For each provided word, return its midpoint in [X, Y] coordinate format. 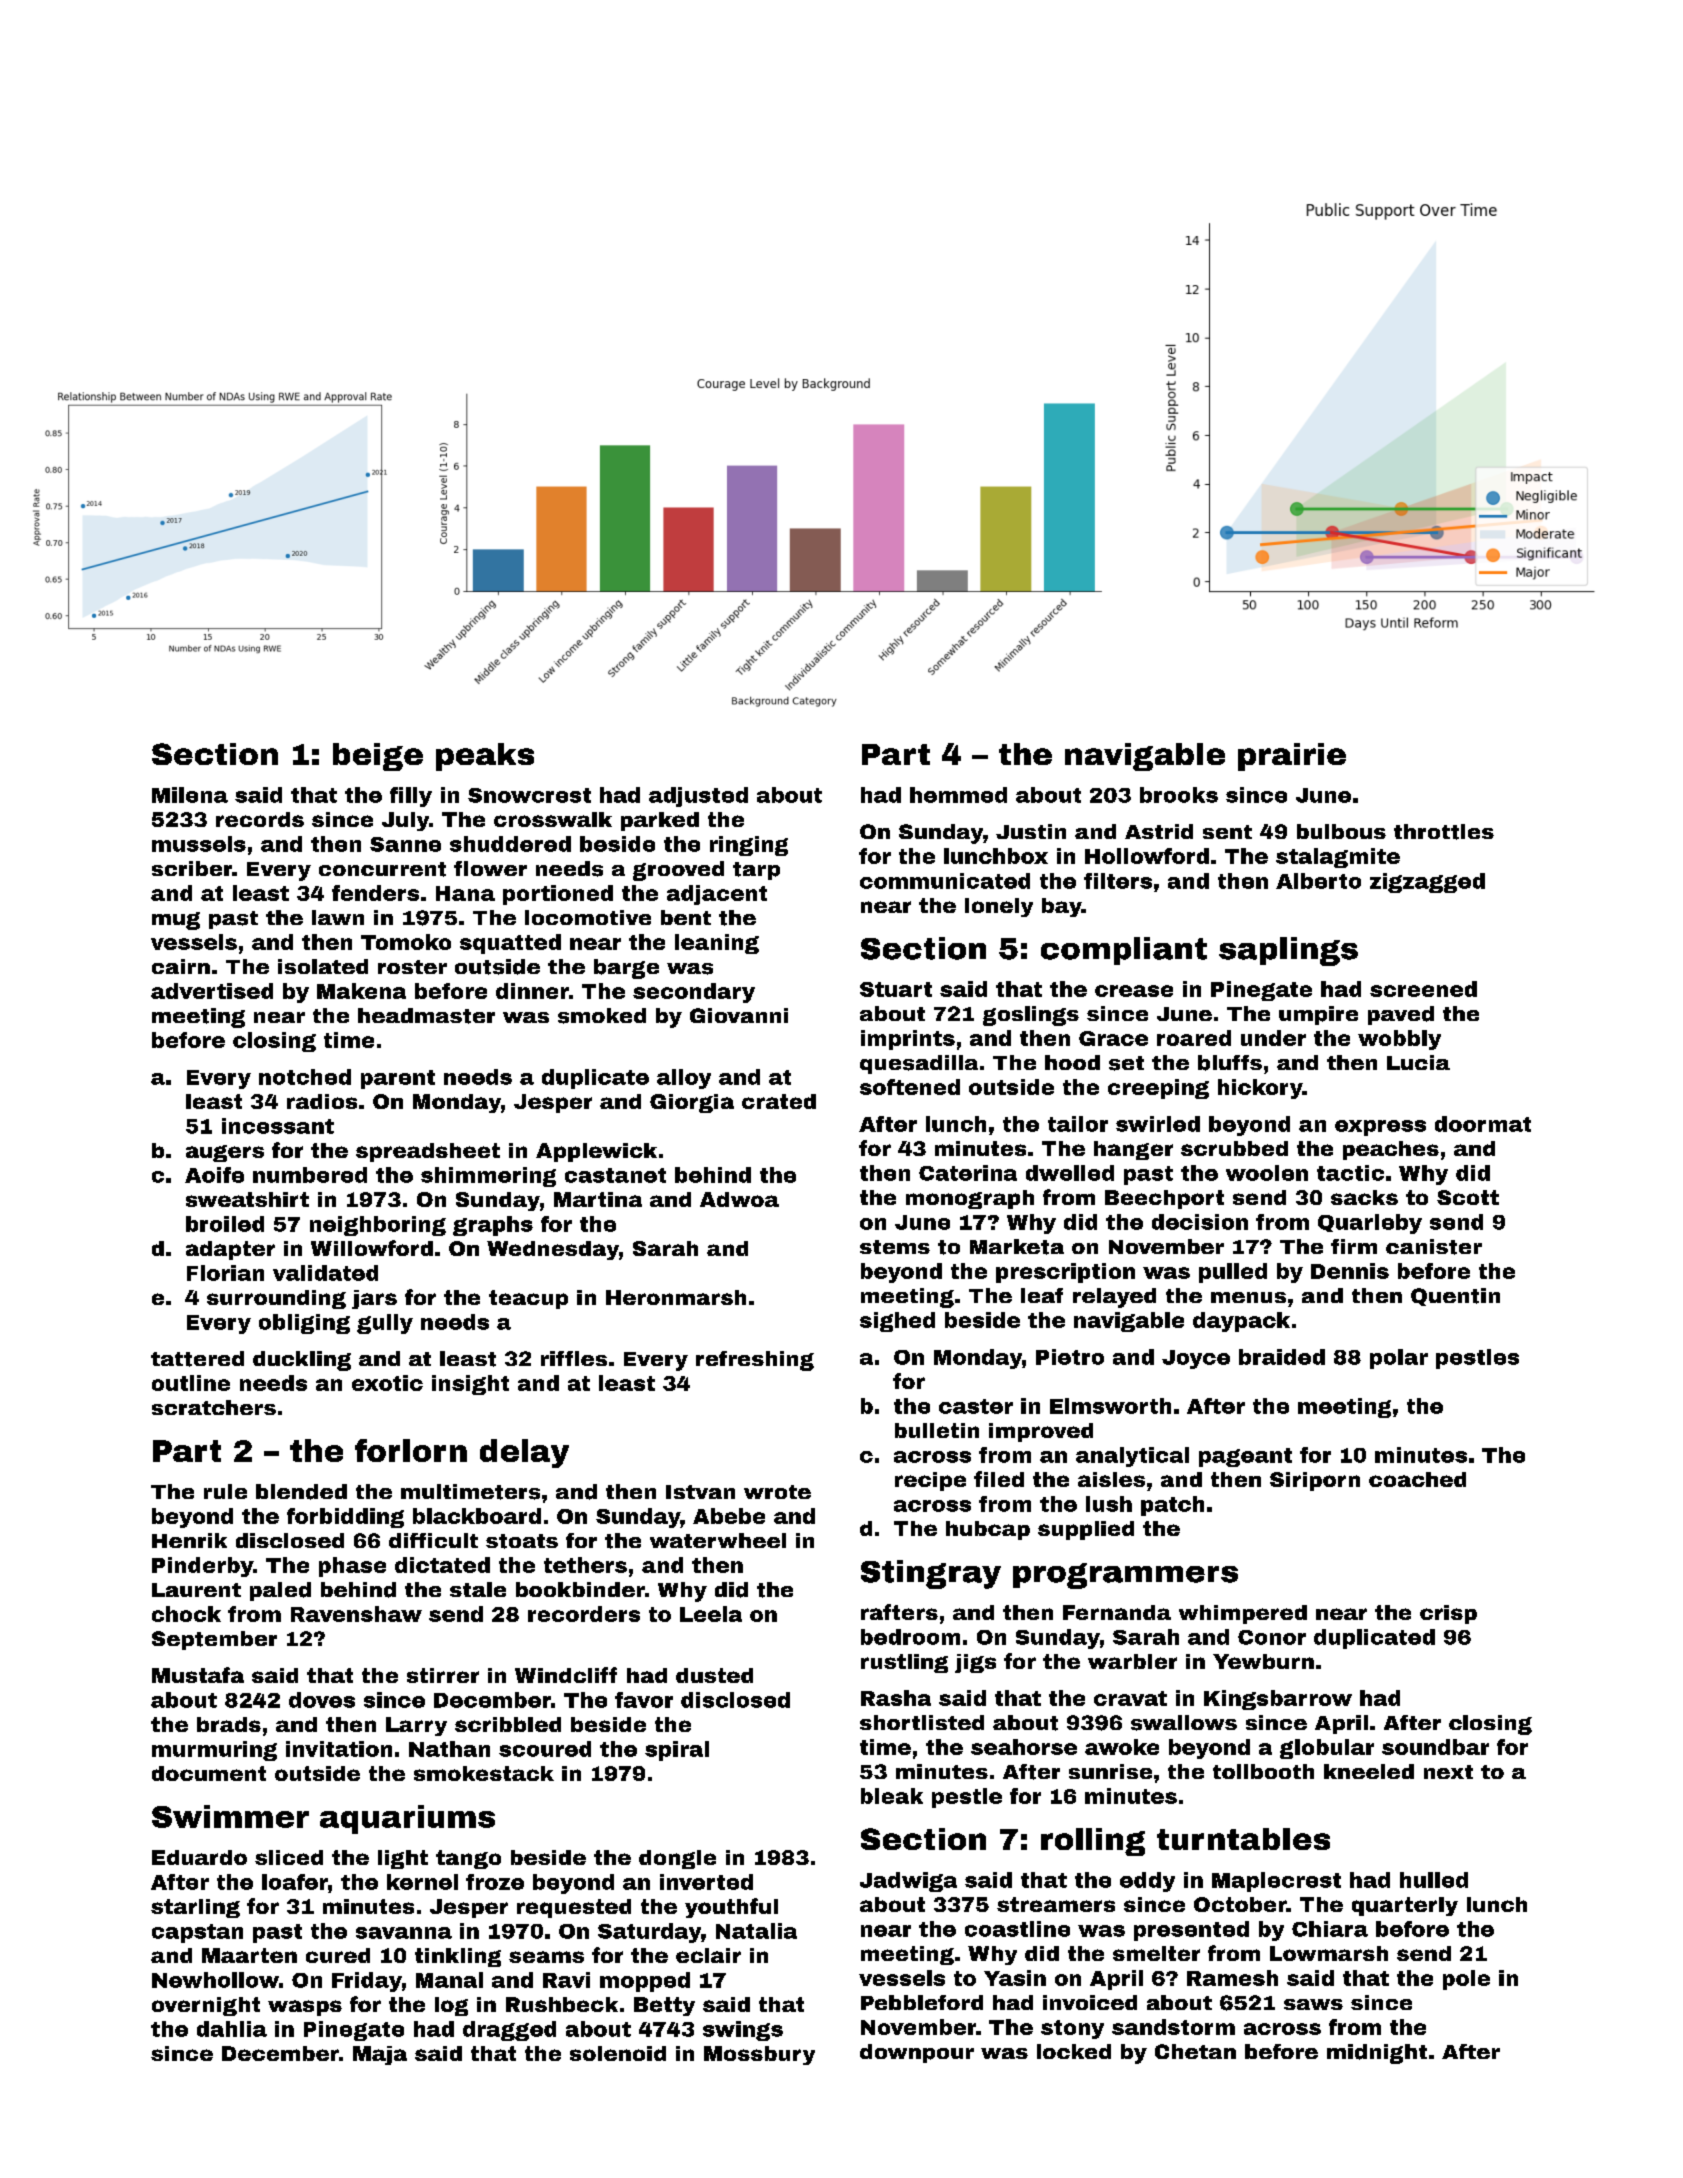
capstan [197, 1933]
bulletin [937, 1430]
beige [378, 757]
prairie [1292, 757]
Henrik [189, 1540]
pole [1466, 1980]
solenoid [618, 2053]
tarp [756, 871]
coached [1417, 1479]
